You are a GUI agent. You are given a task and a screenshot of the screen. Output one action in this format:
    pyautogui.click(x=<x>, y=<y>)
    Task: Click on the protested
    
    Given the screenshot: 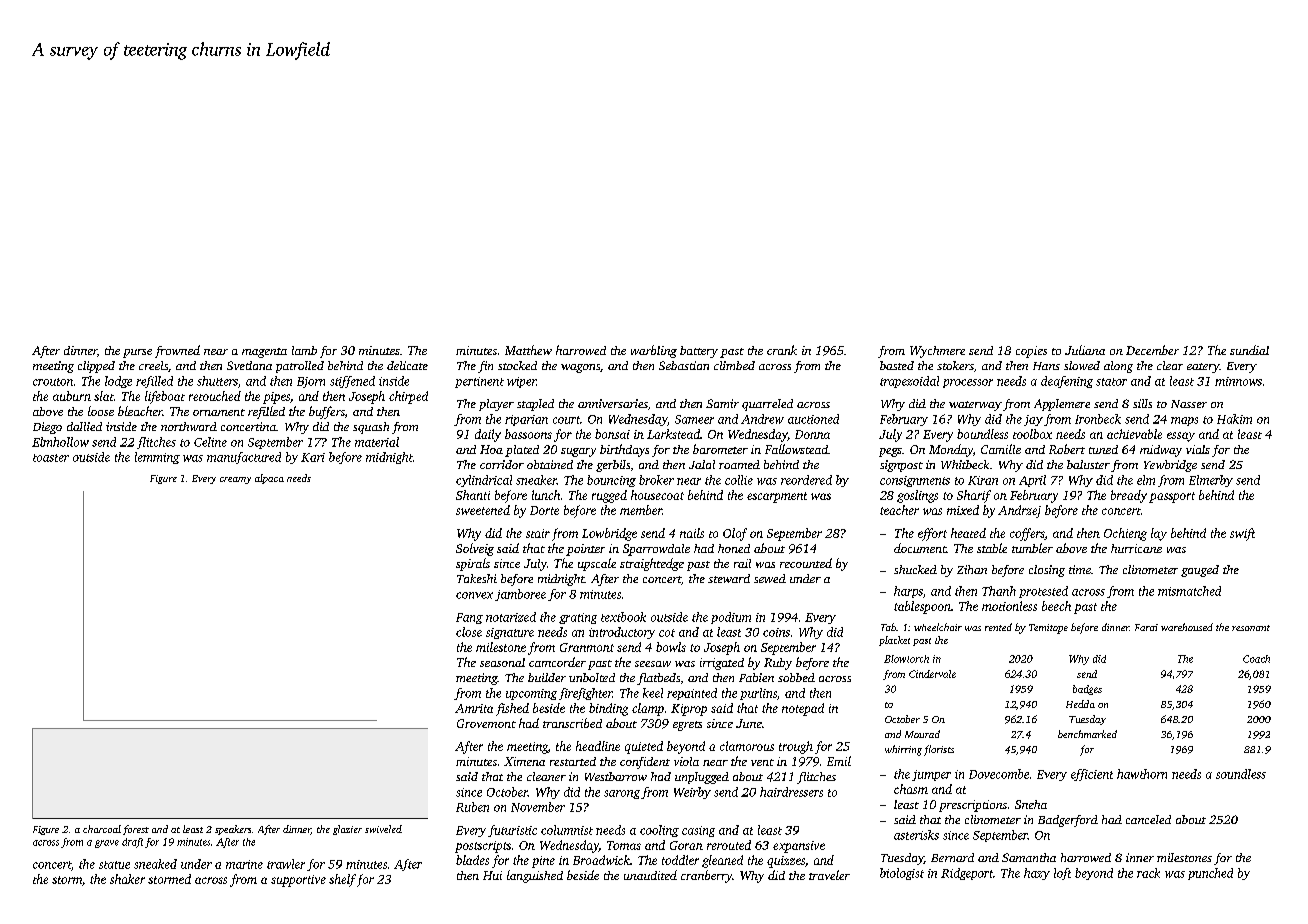 What is the action you would take?
    pyautogui.click(x=1043, y=592)
